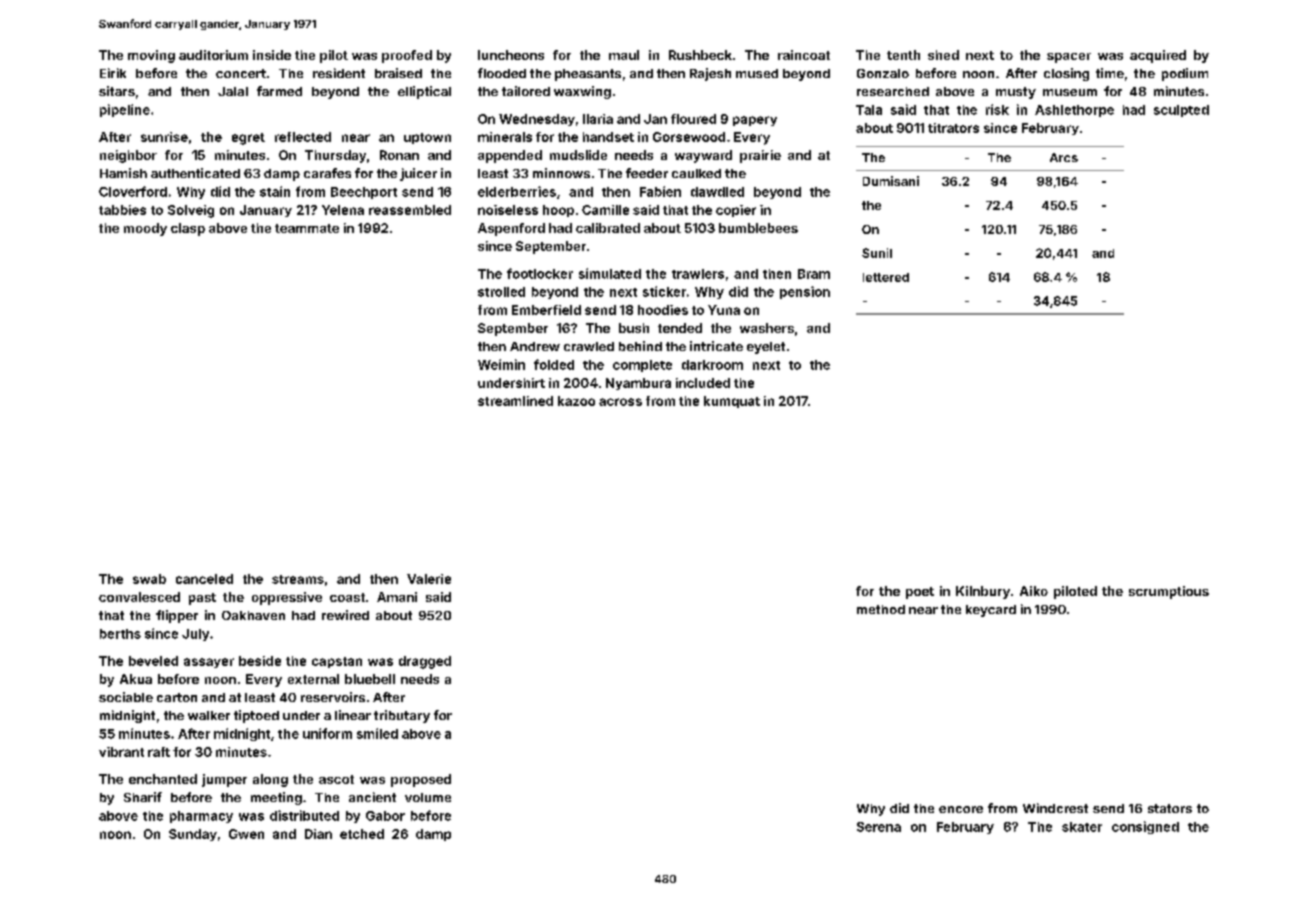 The image size is (1308, 924). What do you see at coordinates (766, 348) in the screenshot?
I see `eyelet` at bounding box center [766, 348].
